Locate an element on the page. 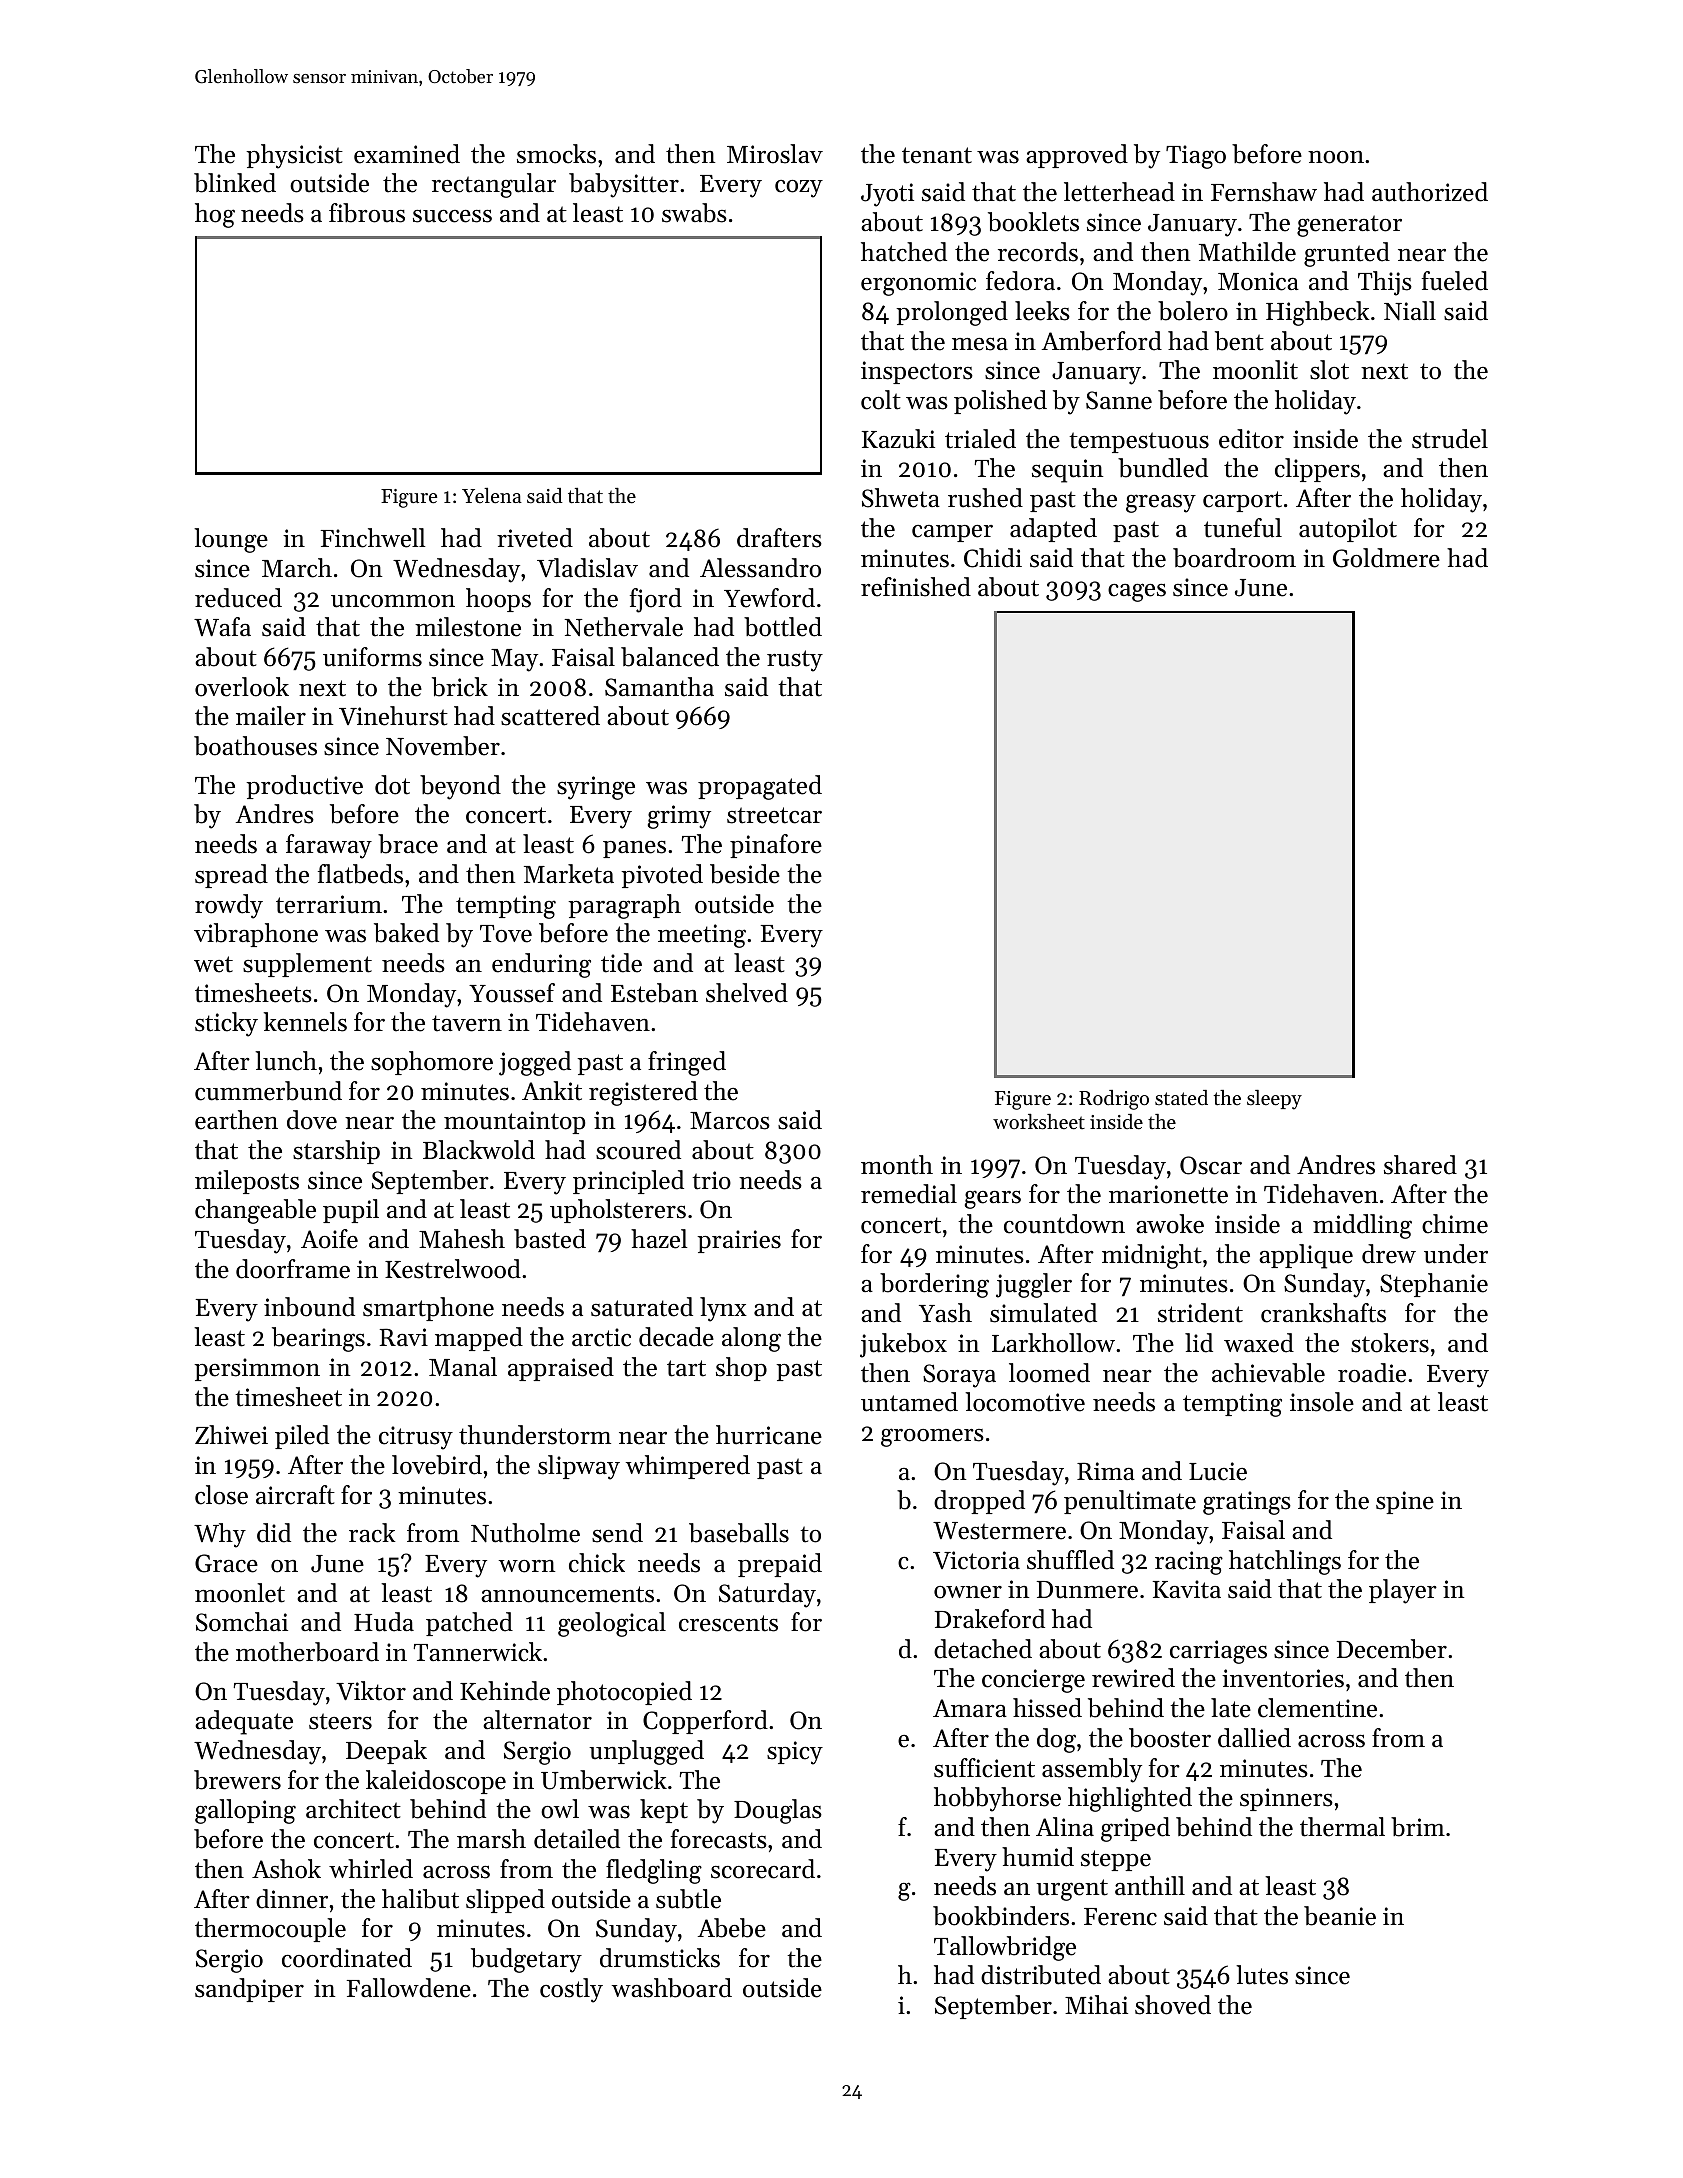 This image has height=2178, width=1683. detached is located at coordinates (983, 1649).
